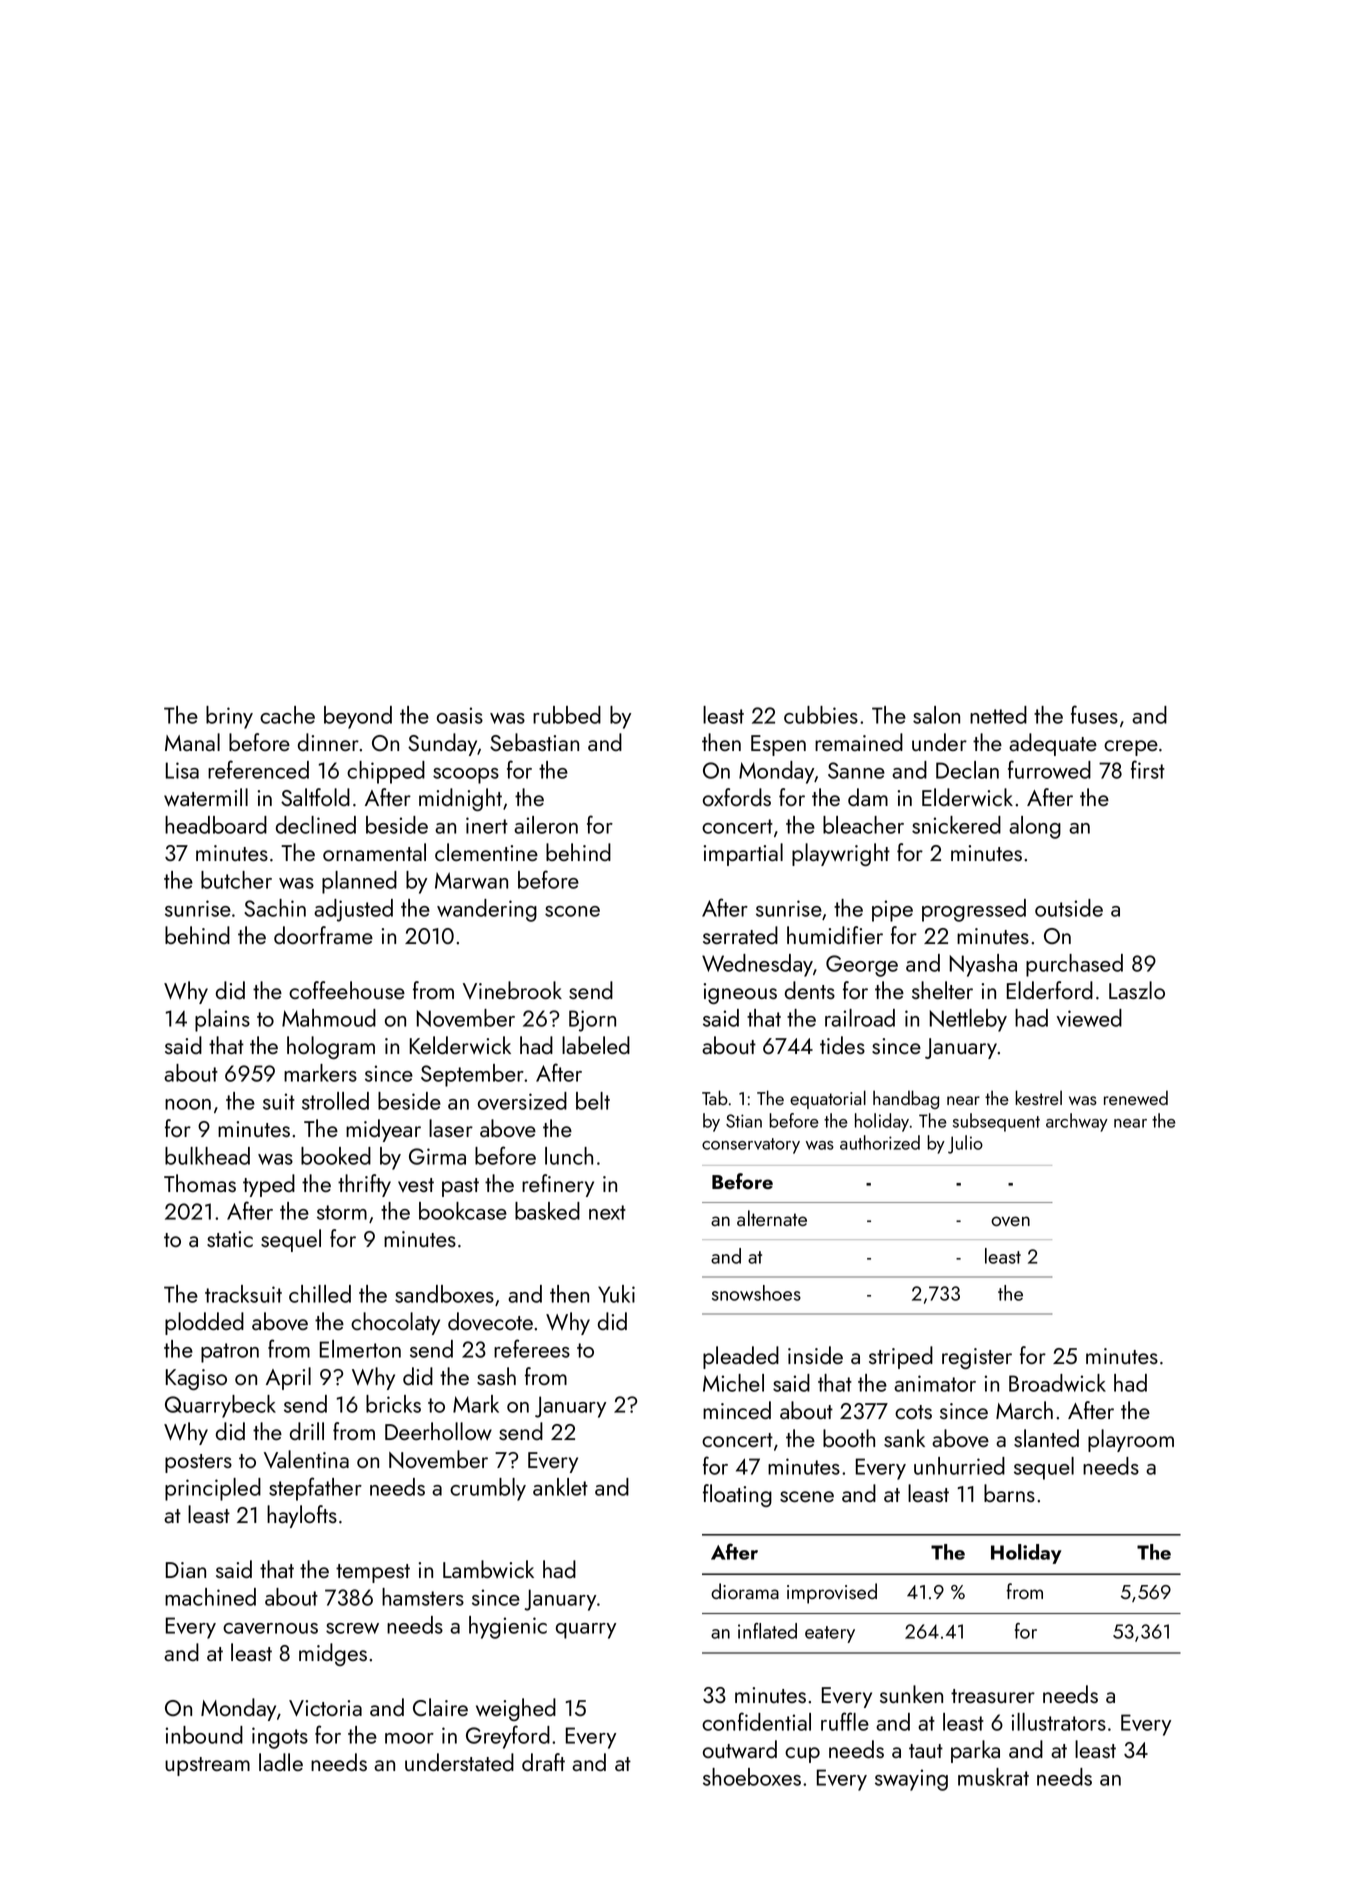 The width and height of the screenshot is (1345, 1903). I want to click on impartial, so click(743, 854).
